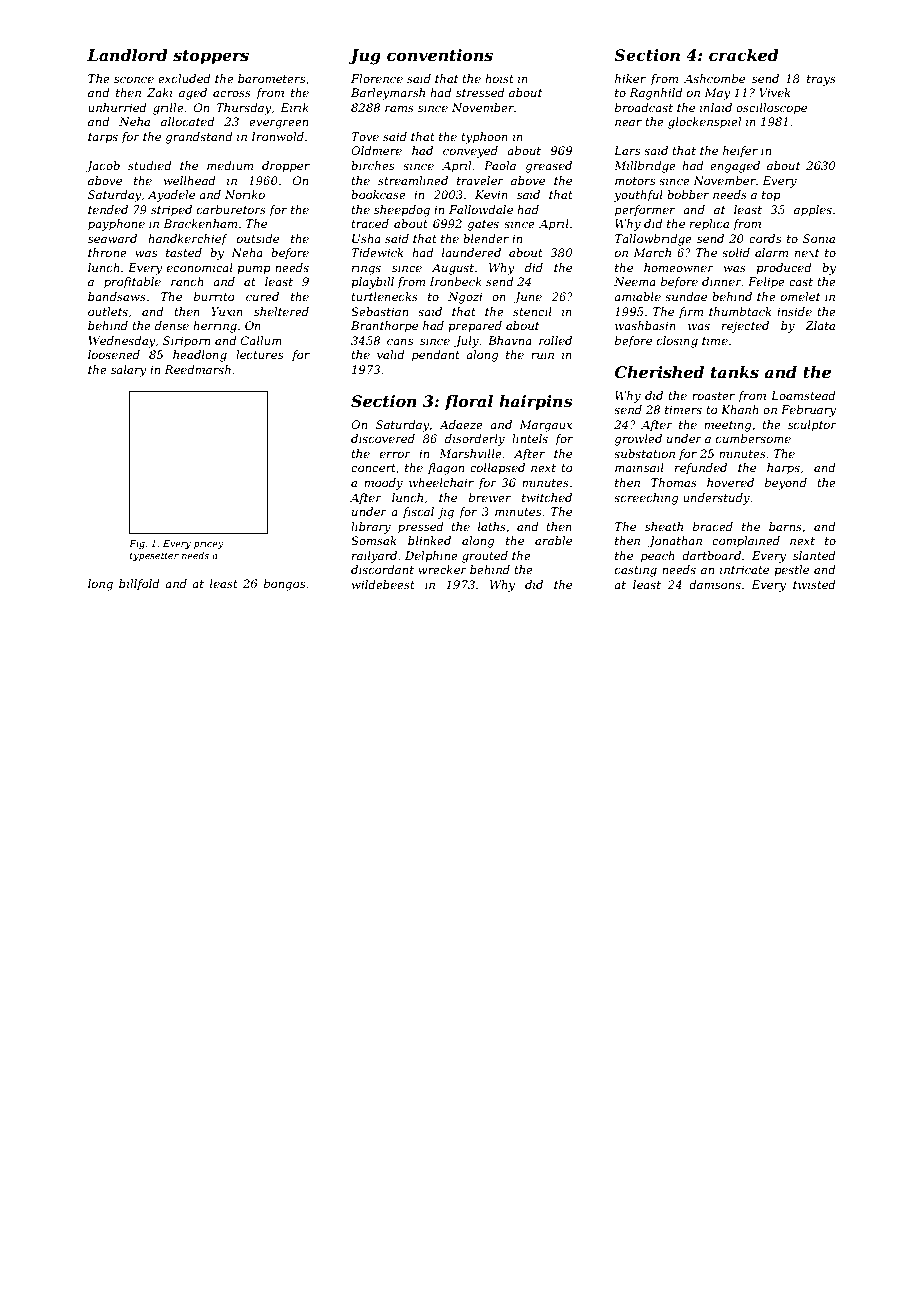 This screenshot has width=924, height=1308. Describe the element at coordinates (440, 55) in the screenshot. I see `conventions` at that location.
